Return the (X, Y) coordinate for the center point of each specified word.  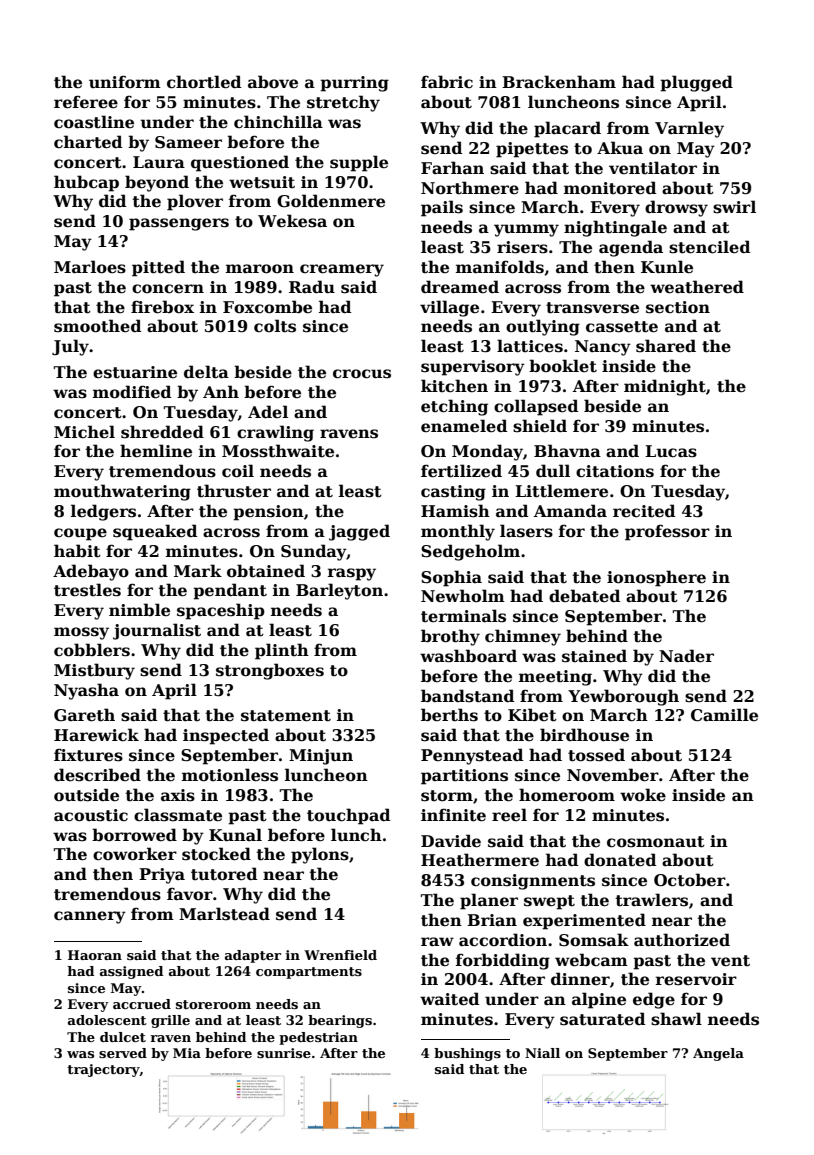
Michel (84, 432)
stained (594, 656)
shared (666, 346)
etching (454, 407)
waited (449, 999)
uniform (125, 81)
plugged (696, 83)
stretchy (343, 103)
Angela (718, 1054)
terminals (463, 616)
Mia (187, 1053)
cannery (90, 917)
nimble (139, 610)
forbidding (503, 961)
